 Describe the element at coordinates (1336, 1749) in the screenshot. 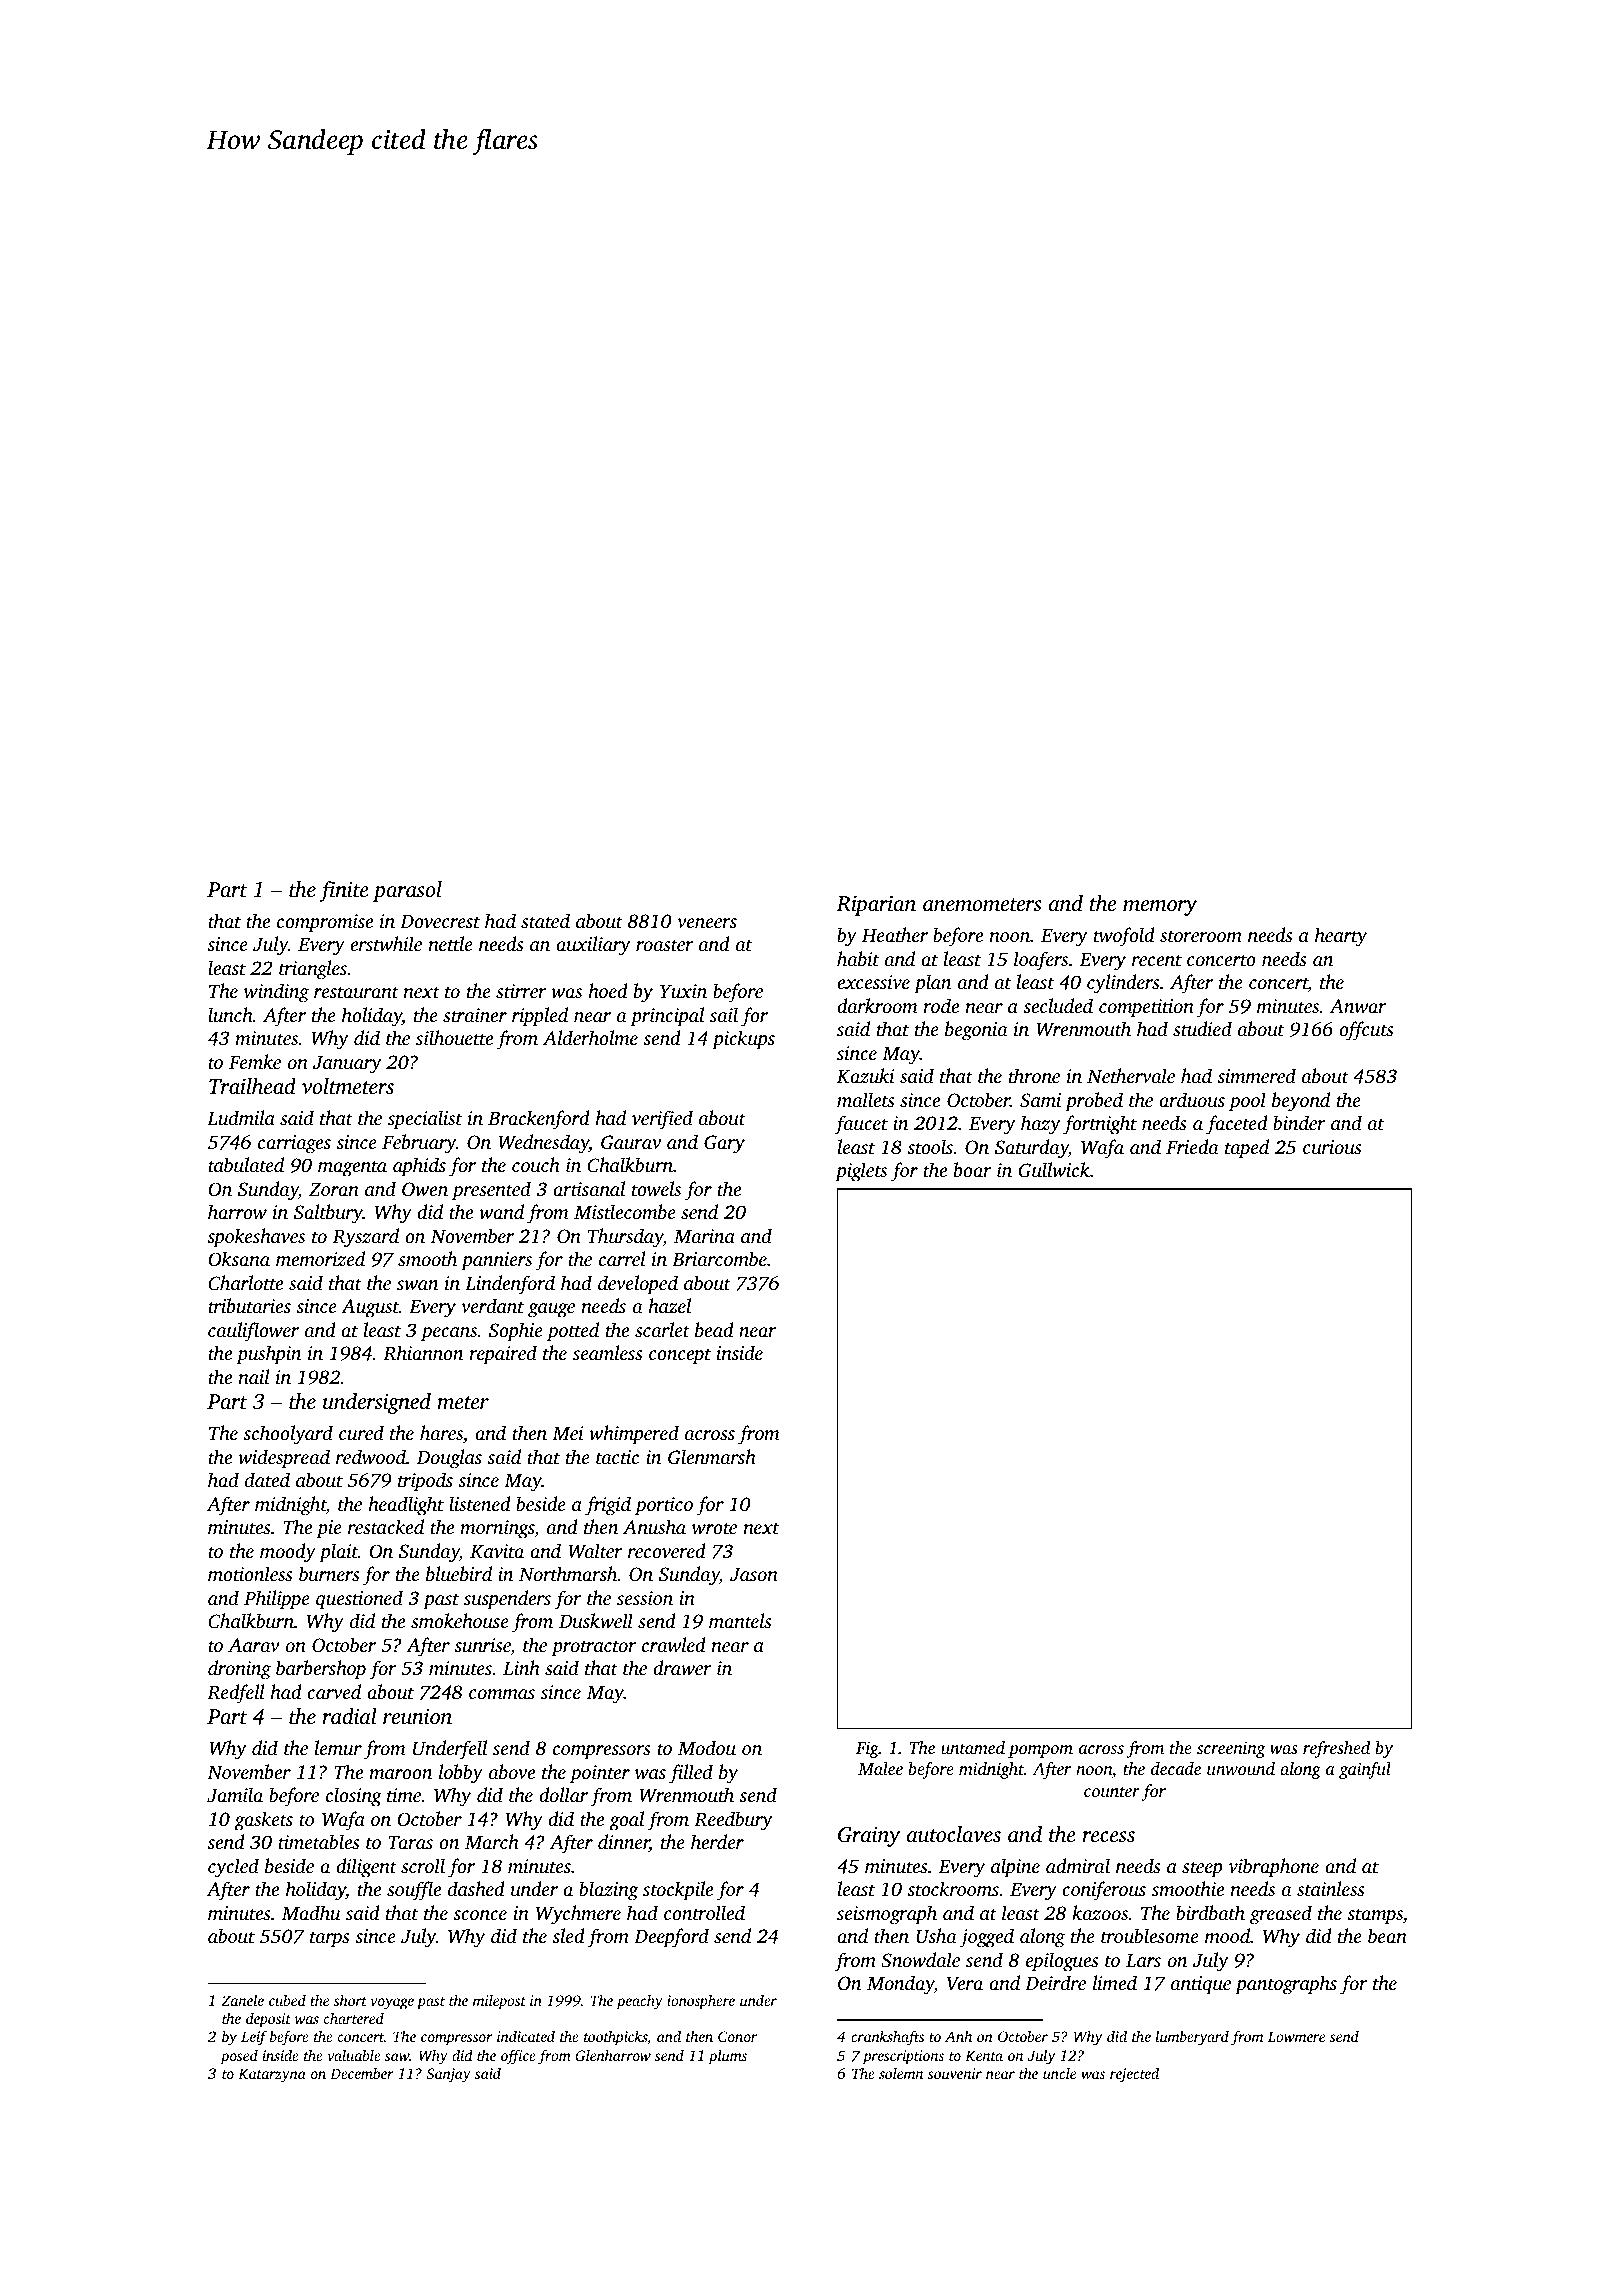

I see `refreshed` at that location.
